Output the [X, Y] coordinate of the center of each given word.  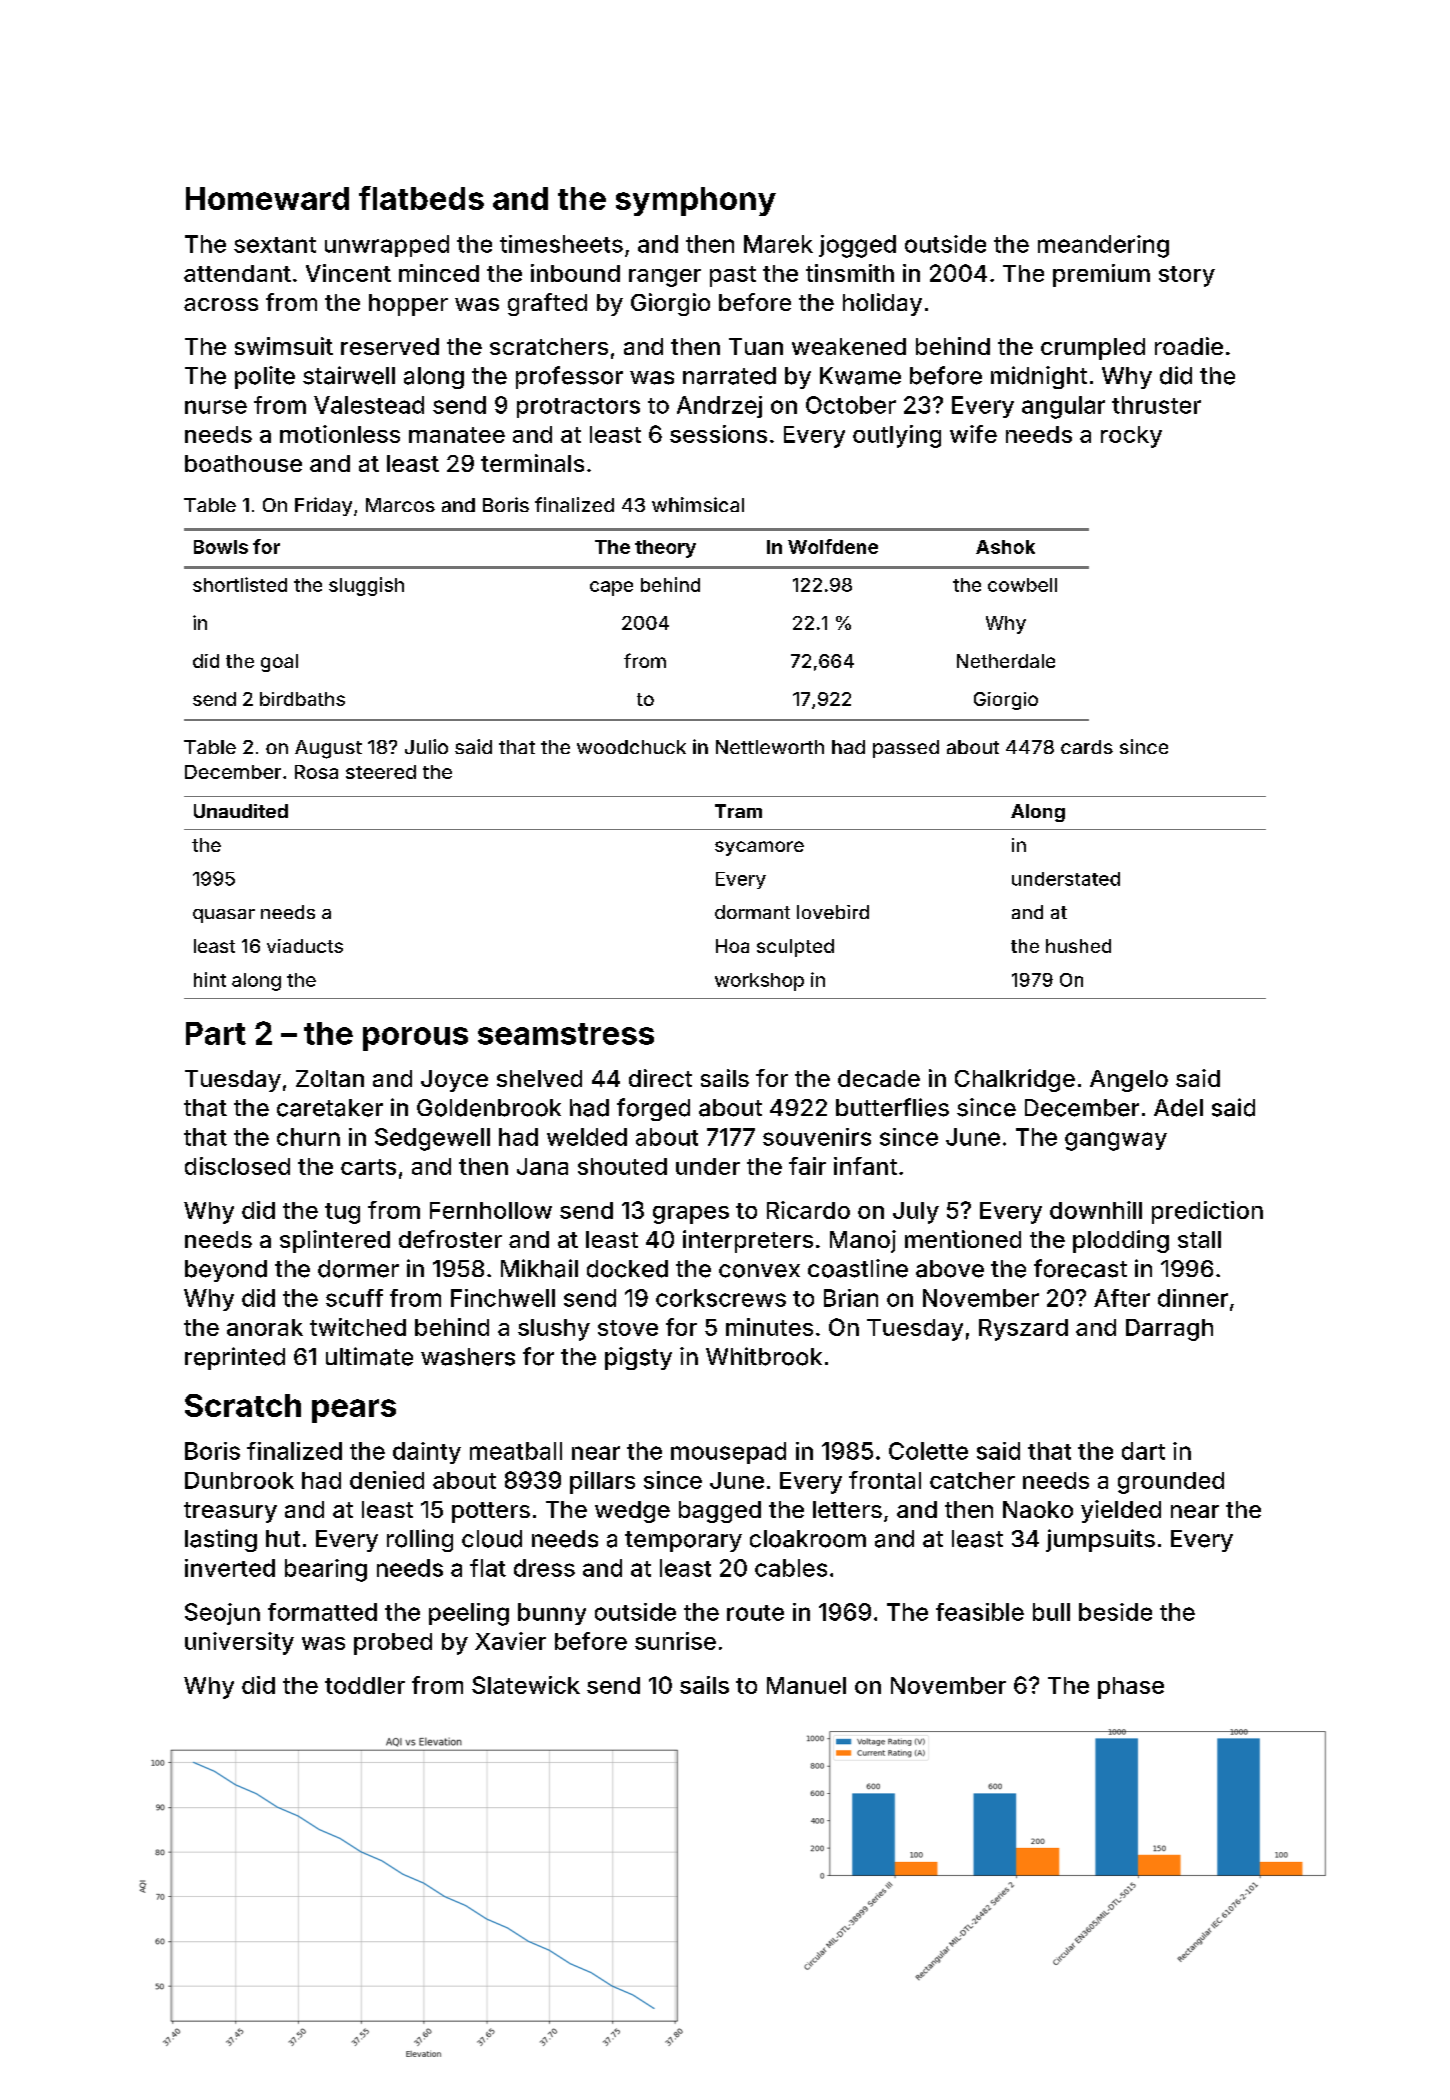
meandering [1103, 246]
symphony [696, 201]
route [755, 1613]
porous [415, 1039]
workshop [759, 982]
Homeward [267, 198]
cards [1087, 747]
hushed [1078, 946]
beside [1115, 1612]
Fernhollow [491, 1210]
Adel [1178, 1108]
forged [653, 1109]
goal [279, 663]
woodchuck [631, 747]
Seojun [222, 1614]
